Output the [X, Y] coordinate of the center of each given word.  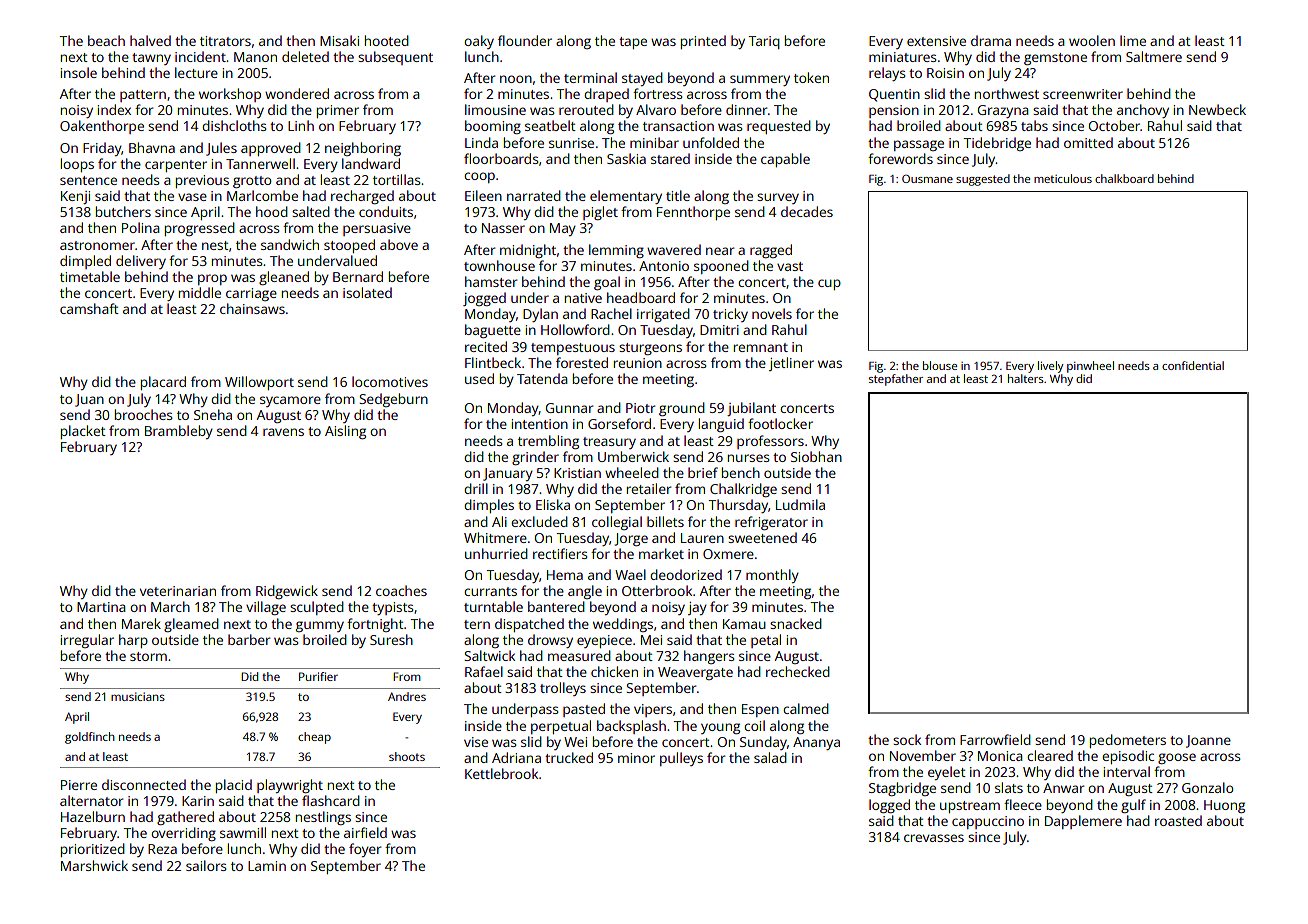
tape [633, 43]
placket [83, 432]
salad [770, 757]
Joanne [1208, 741]
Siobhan [816, 456]
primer [337, 111]
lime [1133, 40]
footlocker [780, 423]
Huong [1224, 806]
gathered [185, 818]
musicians [138, 696]
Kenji [75, 197]
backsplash [631, 727]
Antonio [664, 266]
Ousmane [927, 178]
